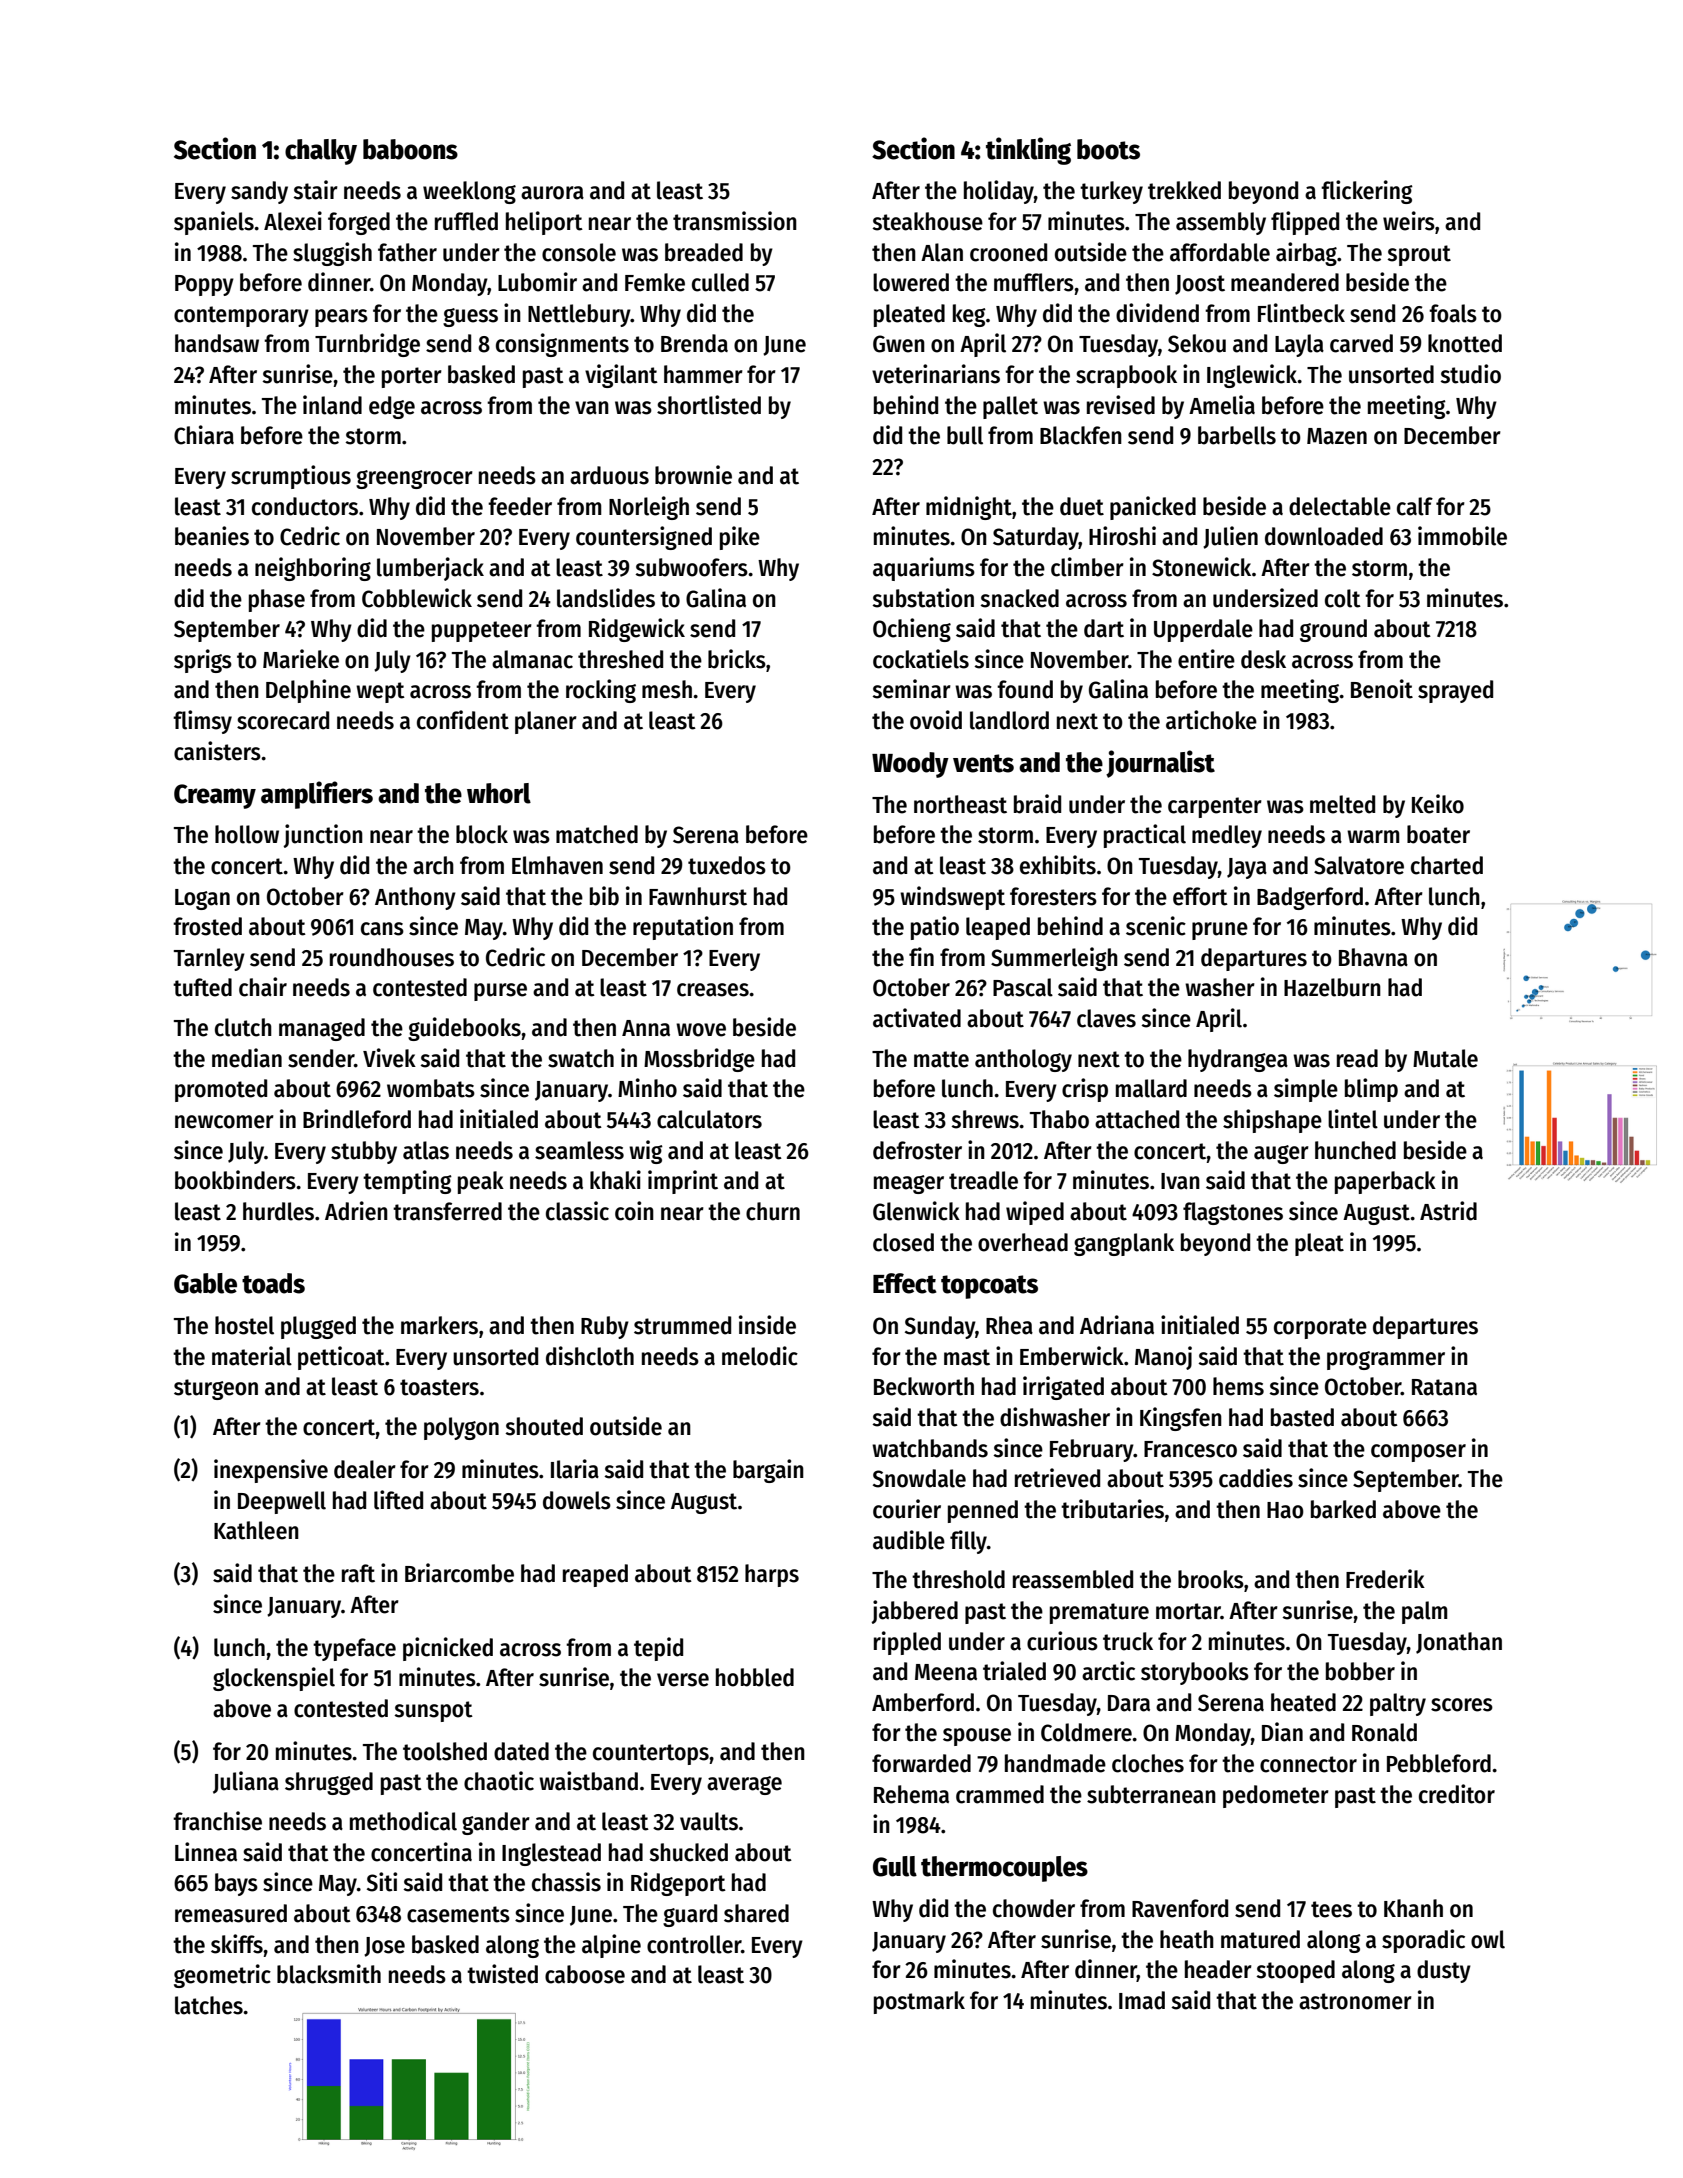 The height and width of the screenshot is (2178, 1683). Describe the element at coordinates (224, 1122) in the screenshot. I see `newcomer` at that location.
